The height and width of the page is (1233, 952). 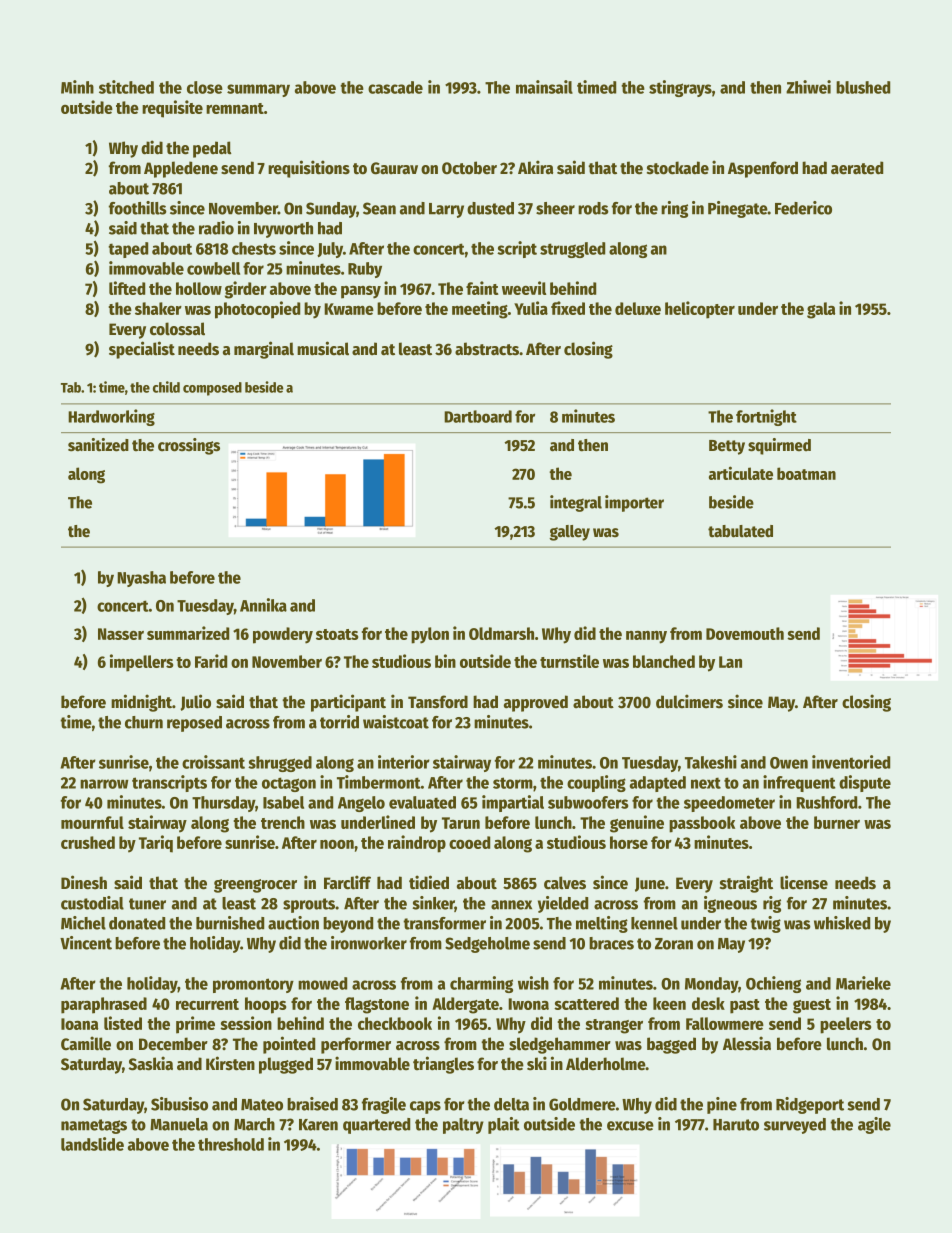 What do you see at coordinates (700, 310) in the page?
I see `helicopter` at bounding box center [700, 310].
